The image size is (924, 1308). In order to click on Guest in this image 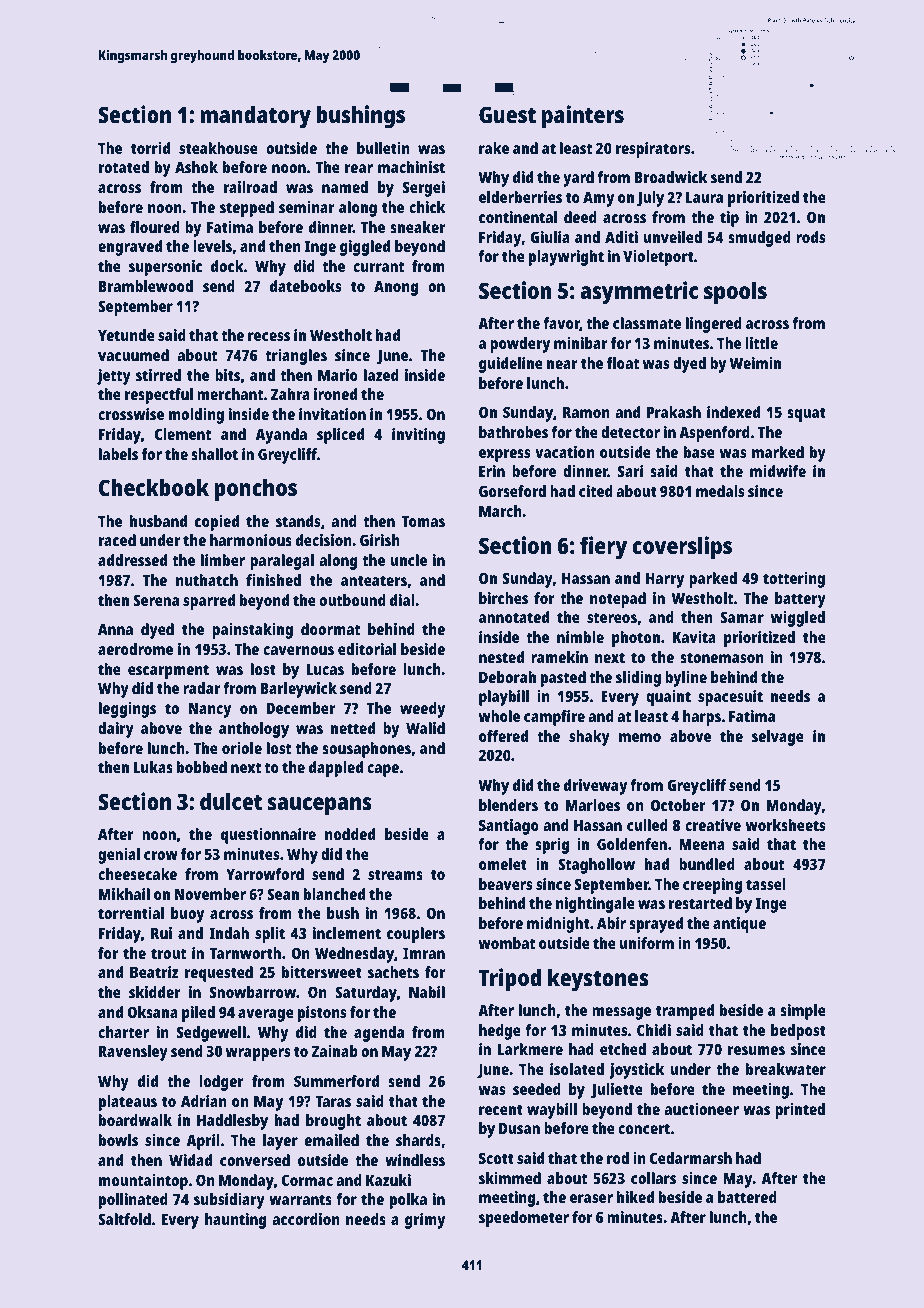, I will do `click(507, 114)`.
